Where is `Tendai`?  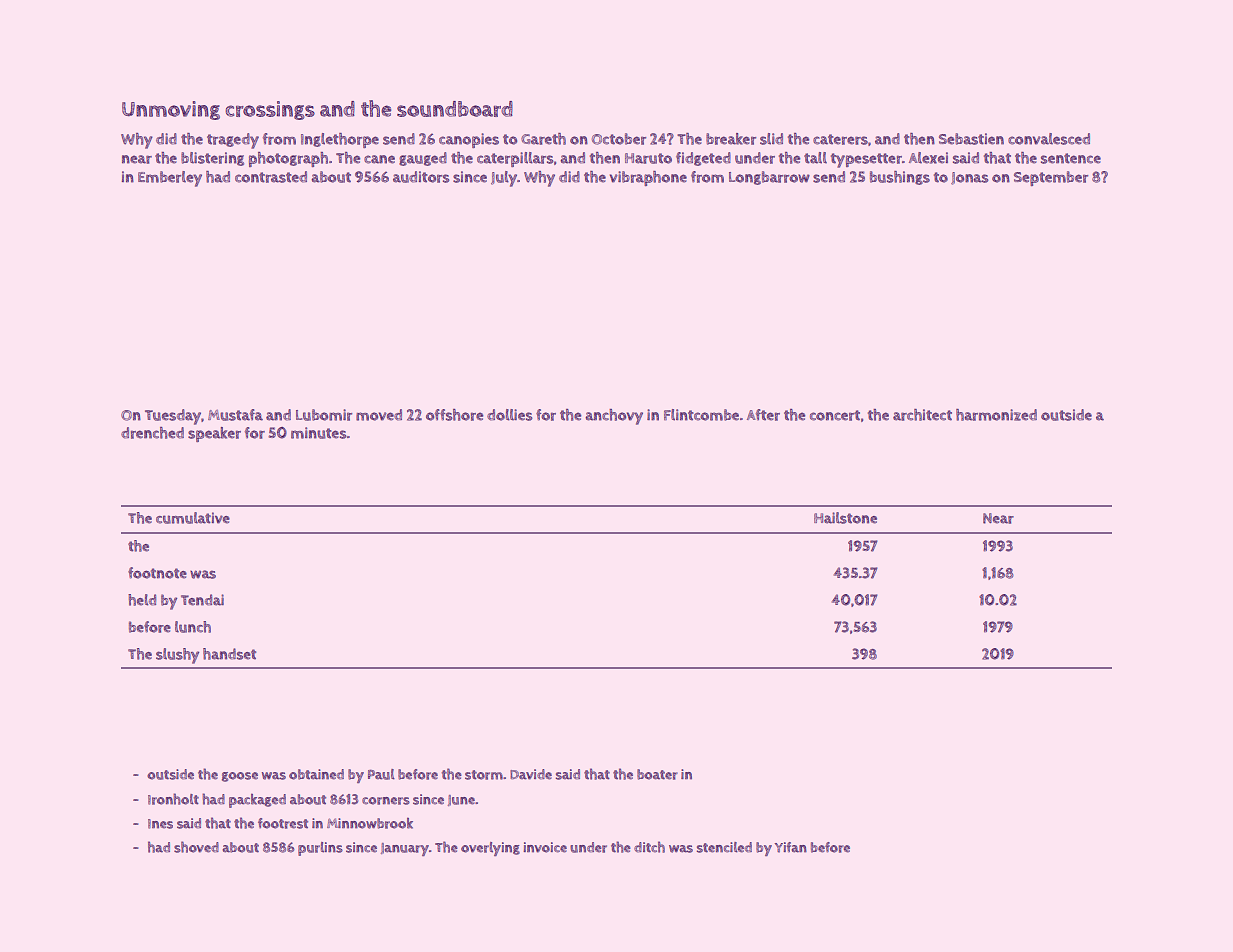 Tendai is located at coordinates (202, 600).
